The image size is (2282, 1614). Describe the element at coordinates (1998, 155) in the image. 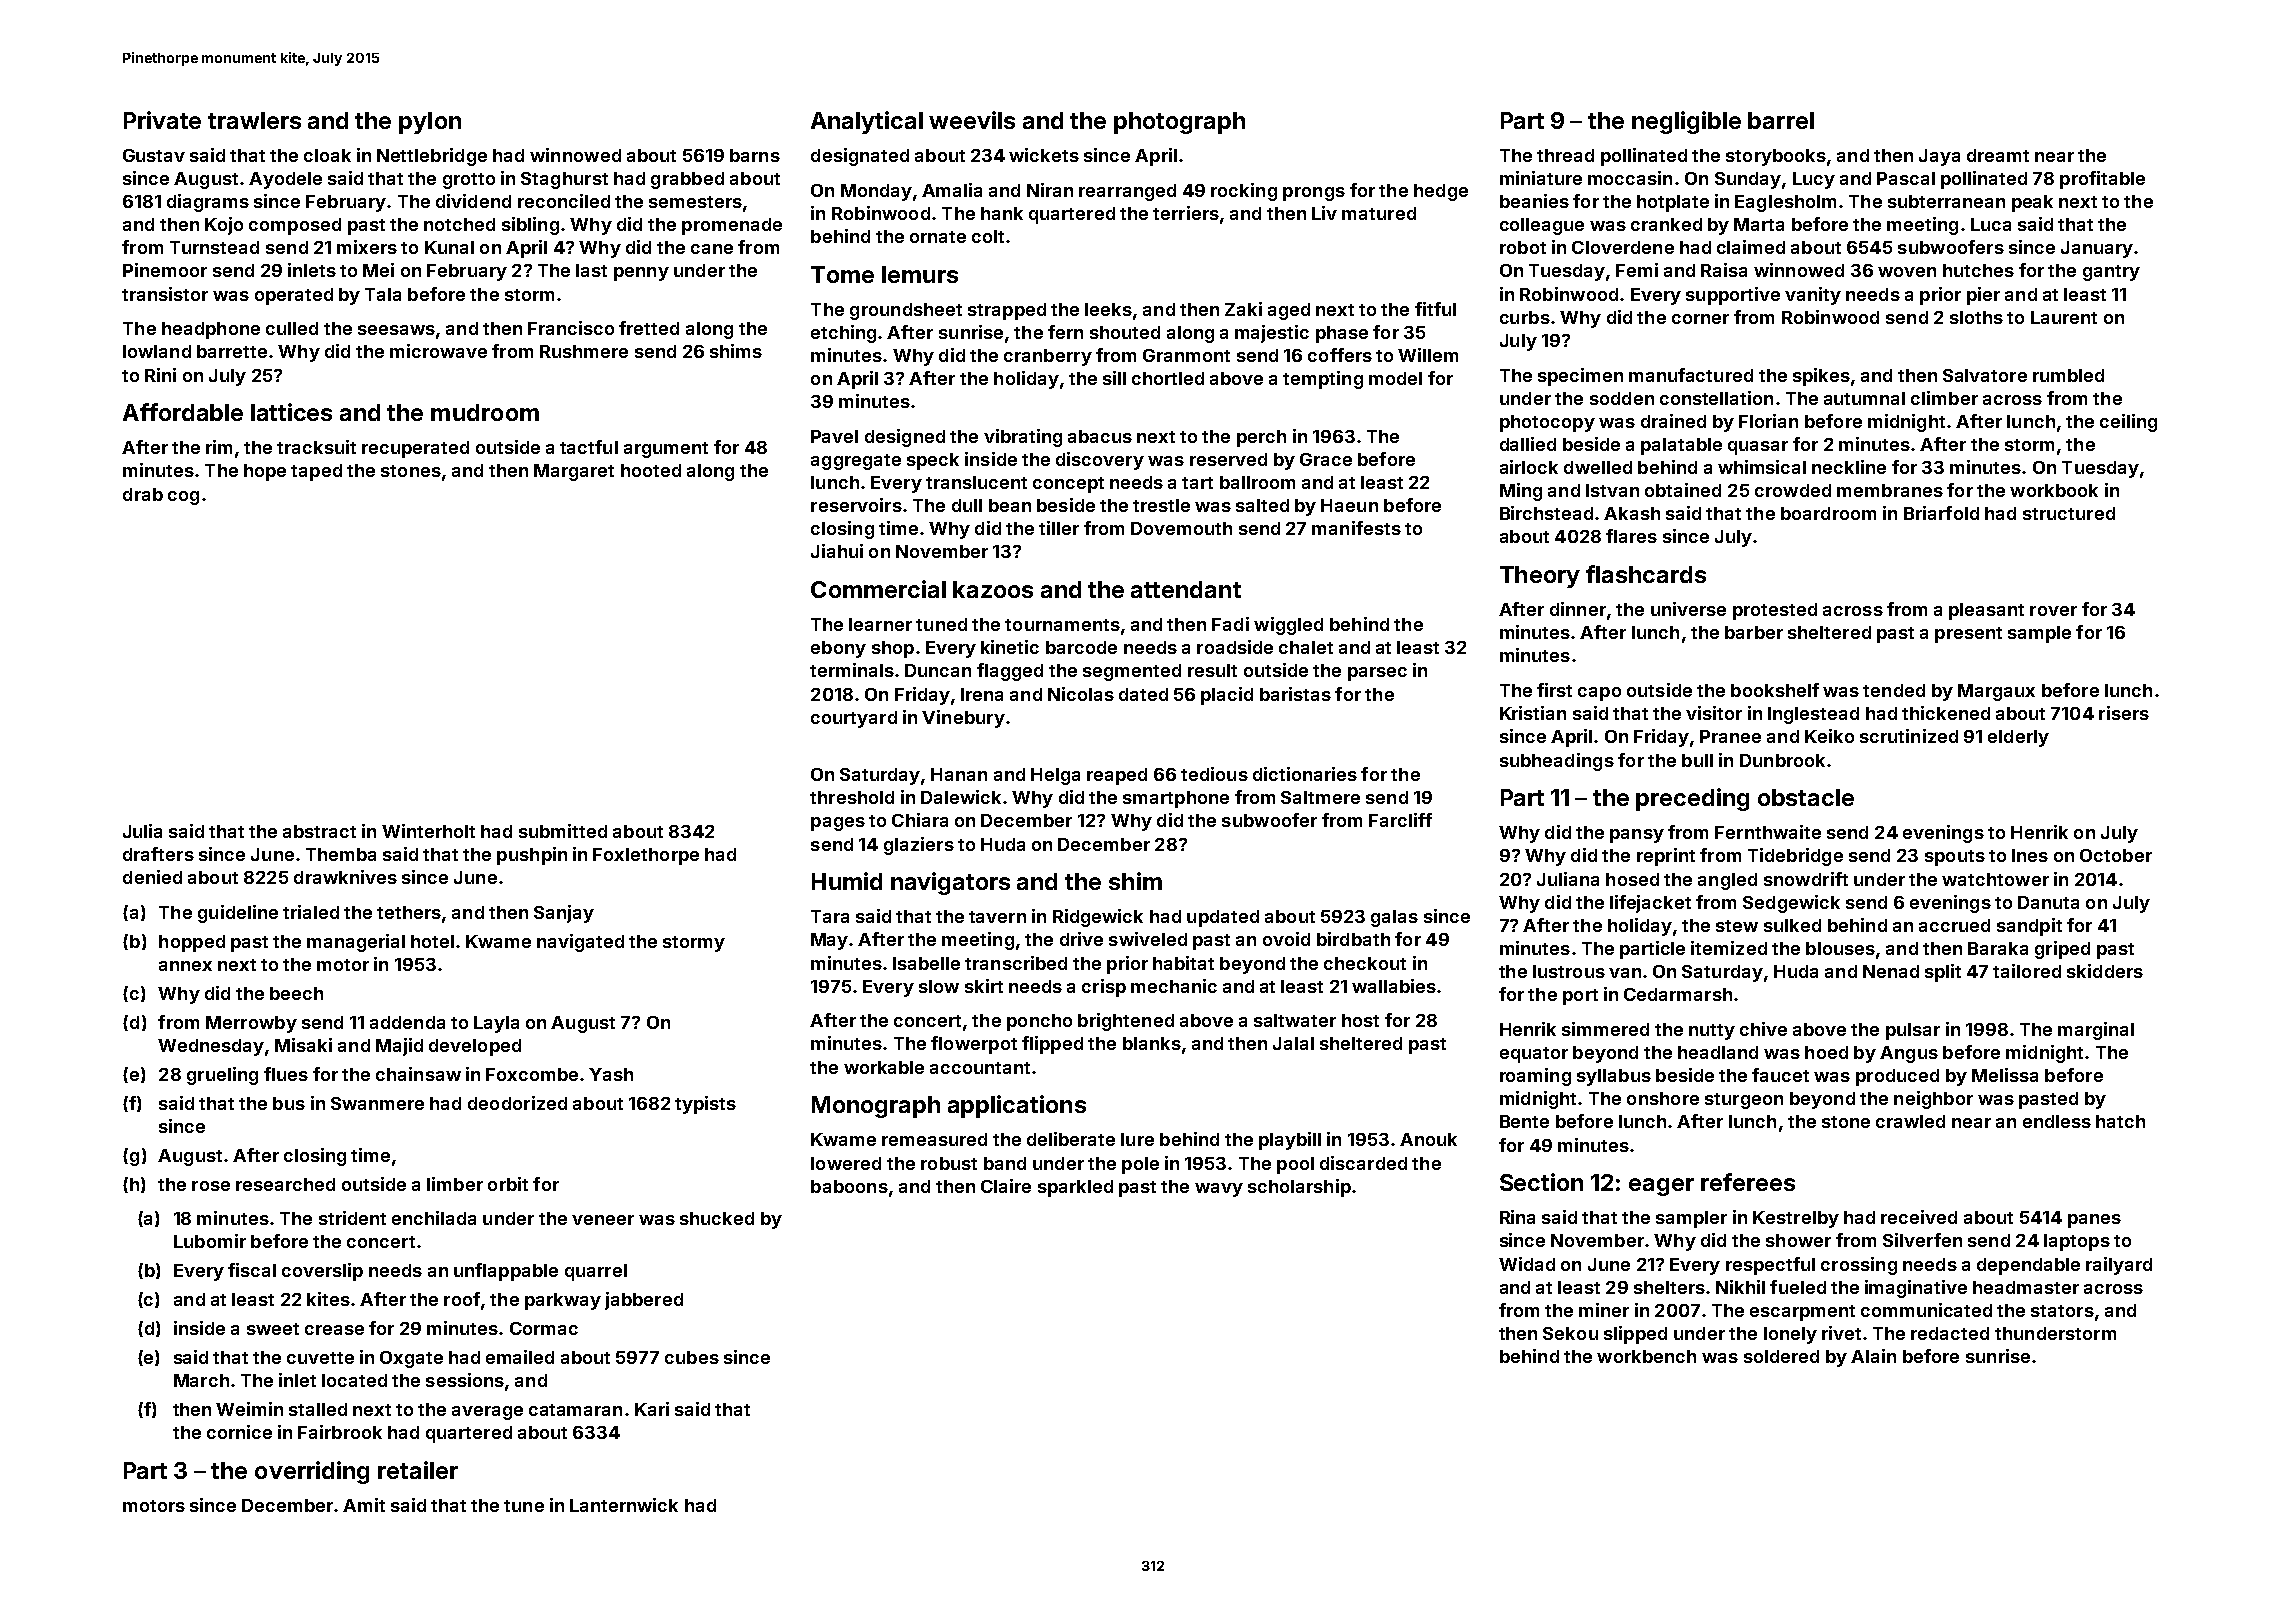

I see `dreamt` at that location.
